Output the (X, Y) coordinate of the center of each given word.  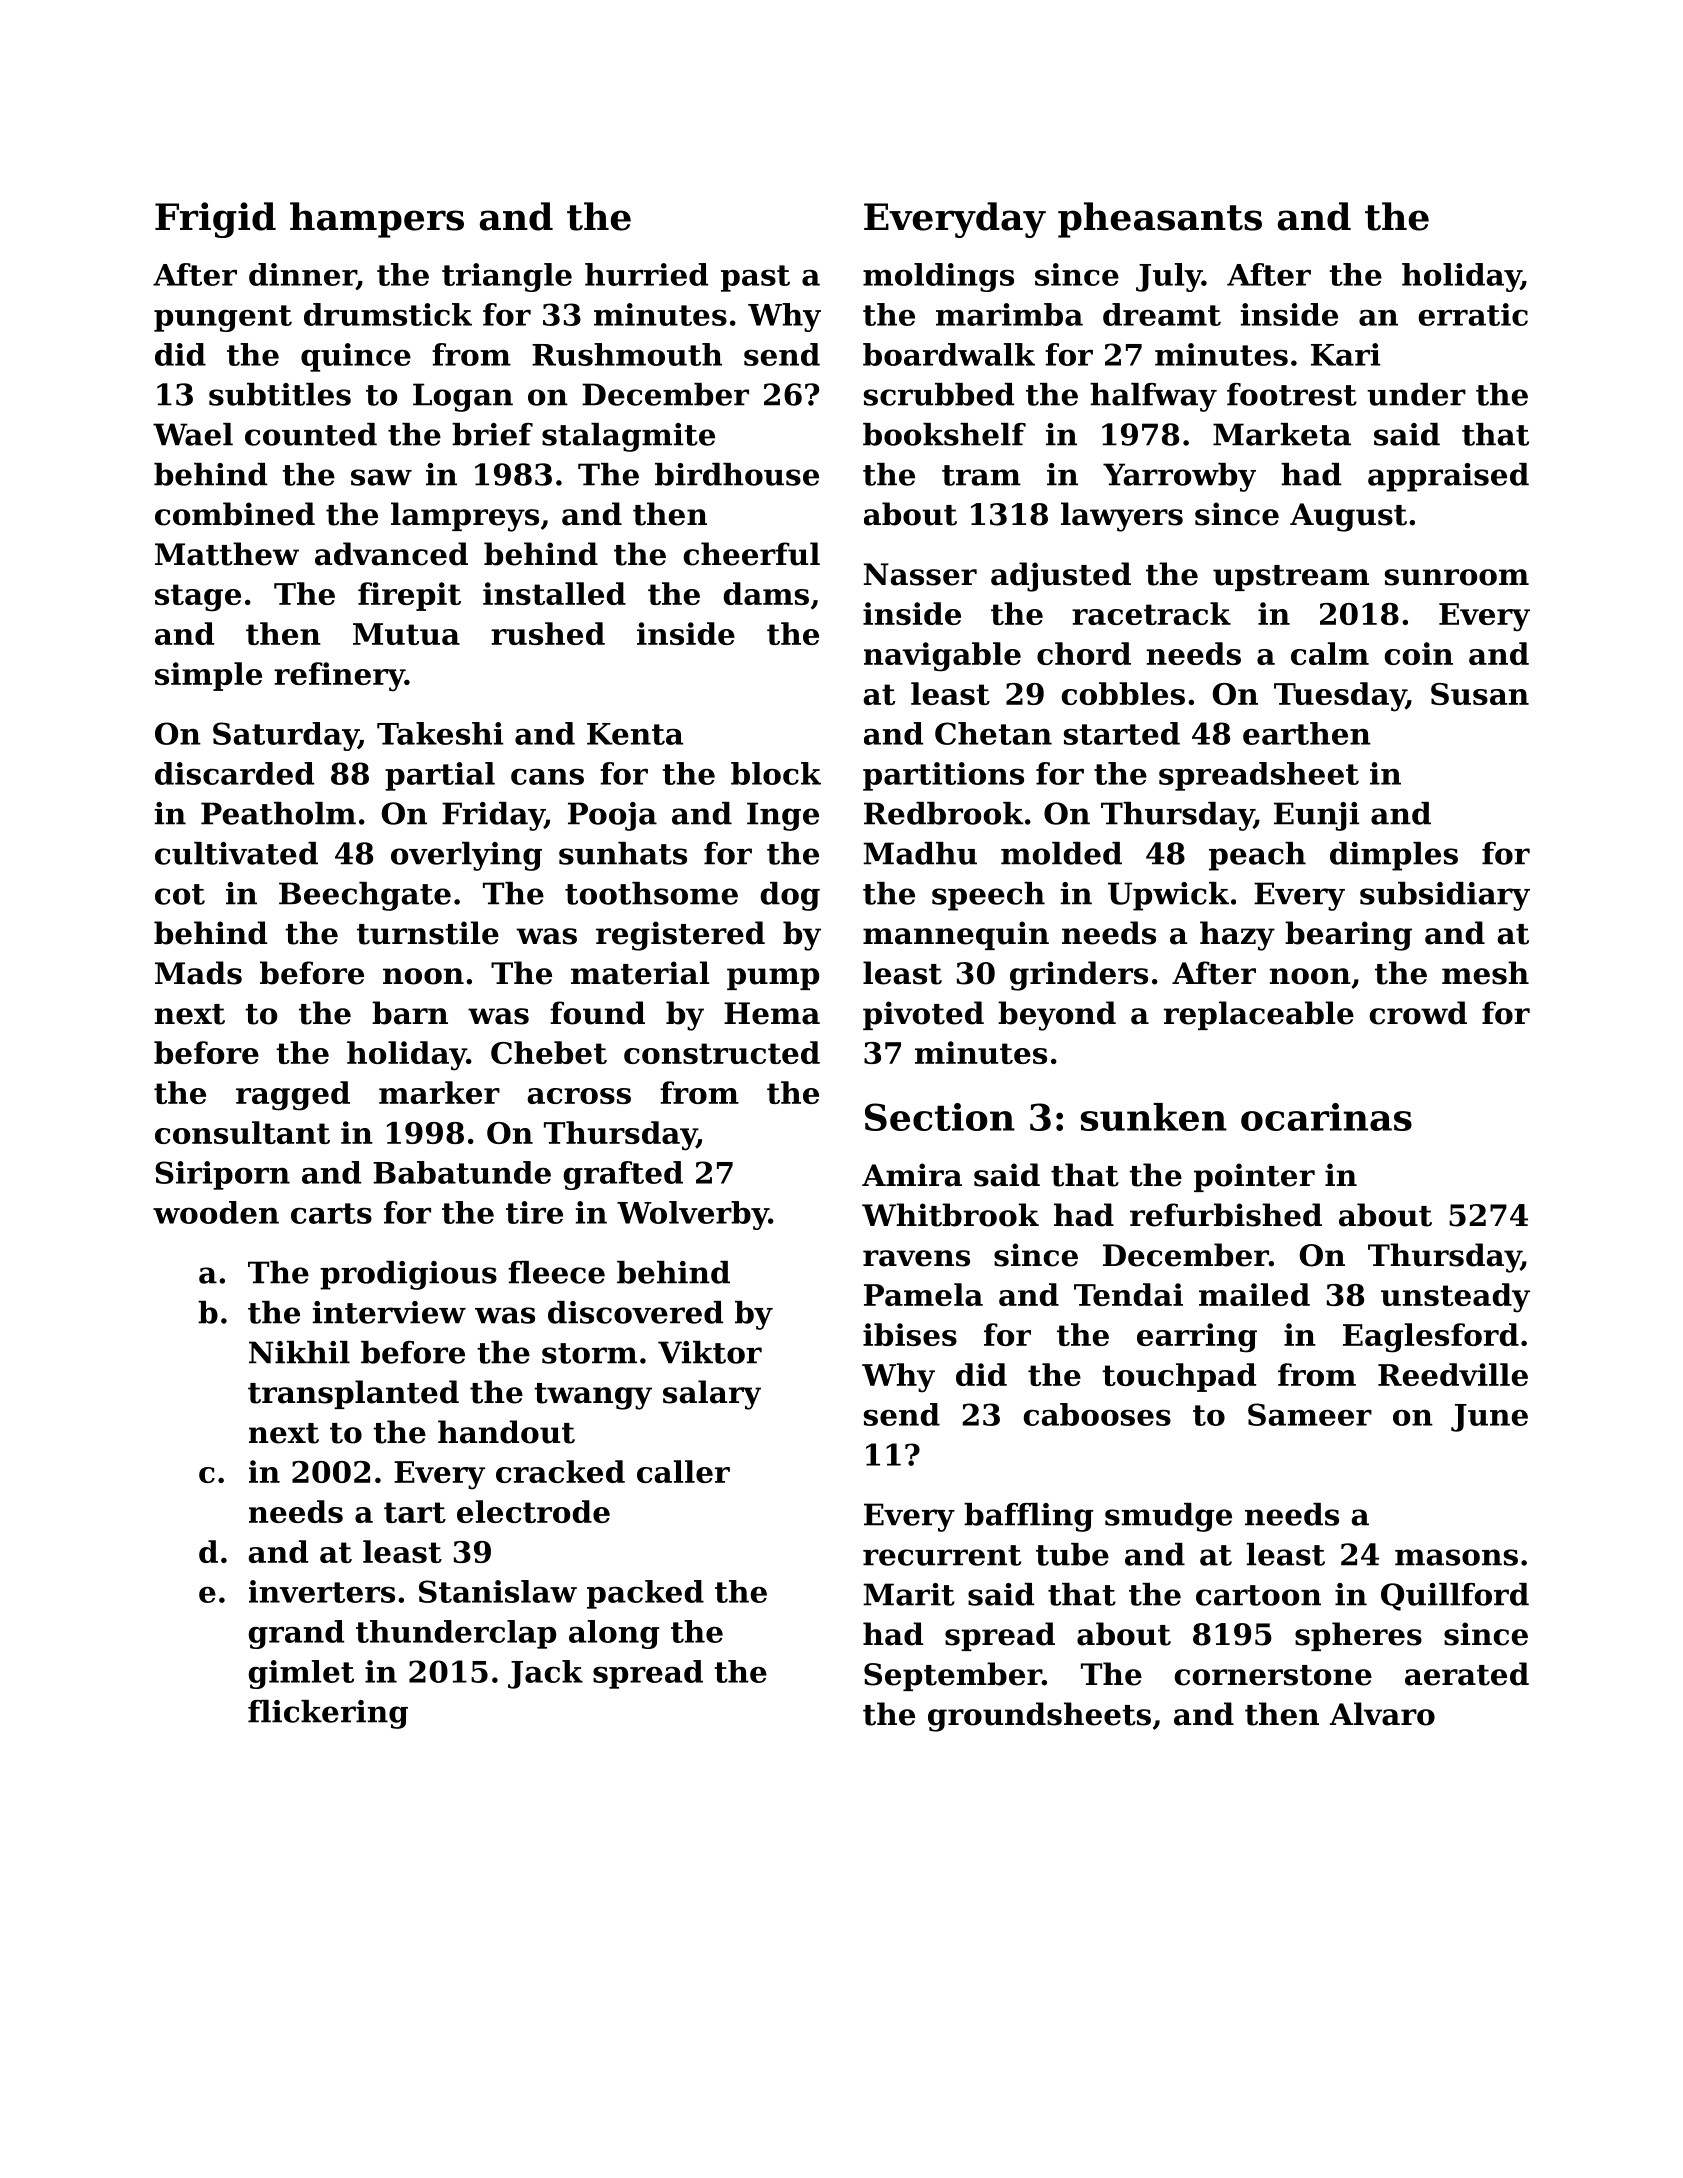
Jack (545, 1674)
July (1169, 277)
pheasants (1160, 220)
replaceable (1259, 1015)
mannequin (956, 935)
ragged (293, 1096)
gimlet (301, 1674)
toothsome (651, 893)
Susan (1480, 694)
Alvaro (1382, 1714)
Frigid (215, 220)
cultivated (236, 853)
